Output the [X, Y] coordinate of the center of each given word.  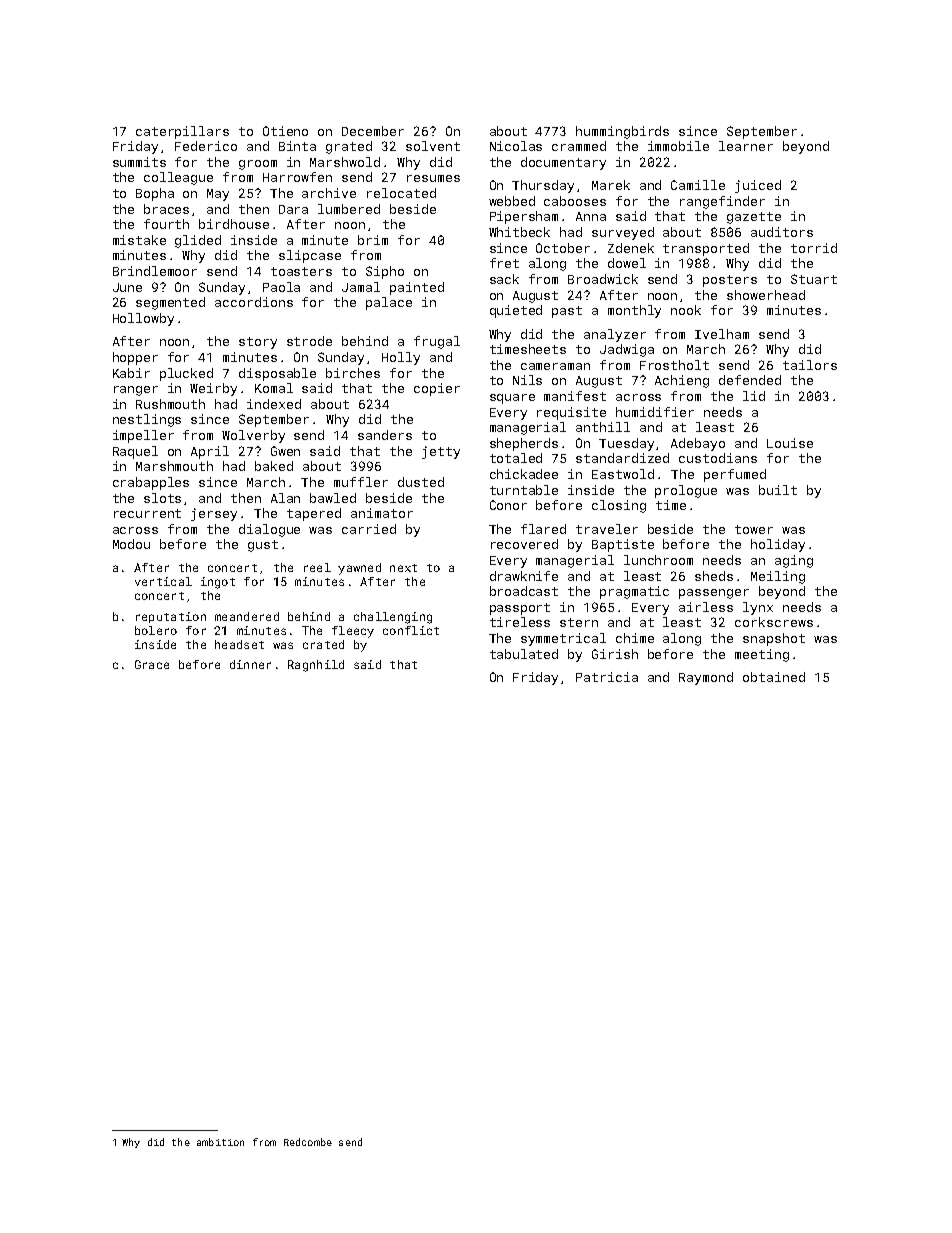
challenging [393, 618]
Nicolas [516, 146]
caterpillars [182, 132]
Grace [152, 664]
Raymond [706, 678]
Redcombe [308, 1142]
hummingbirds [622, 132]
